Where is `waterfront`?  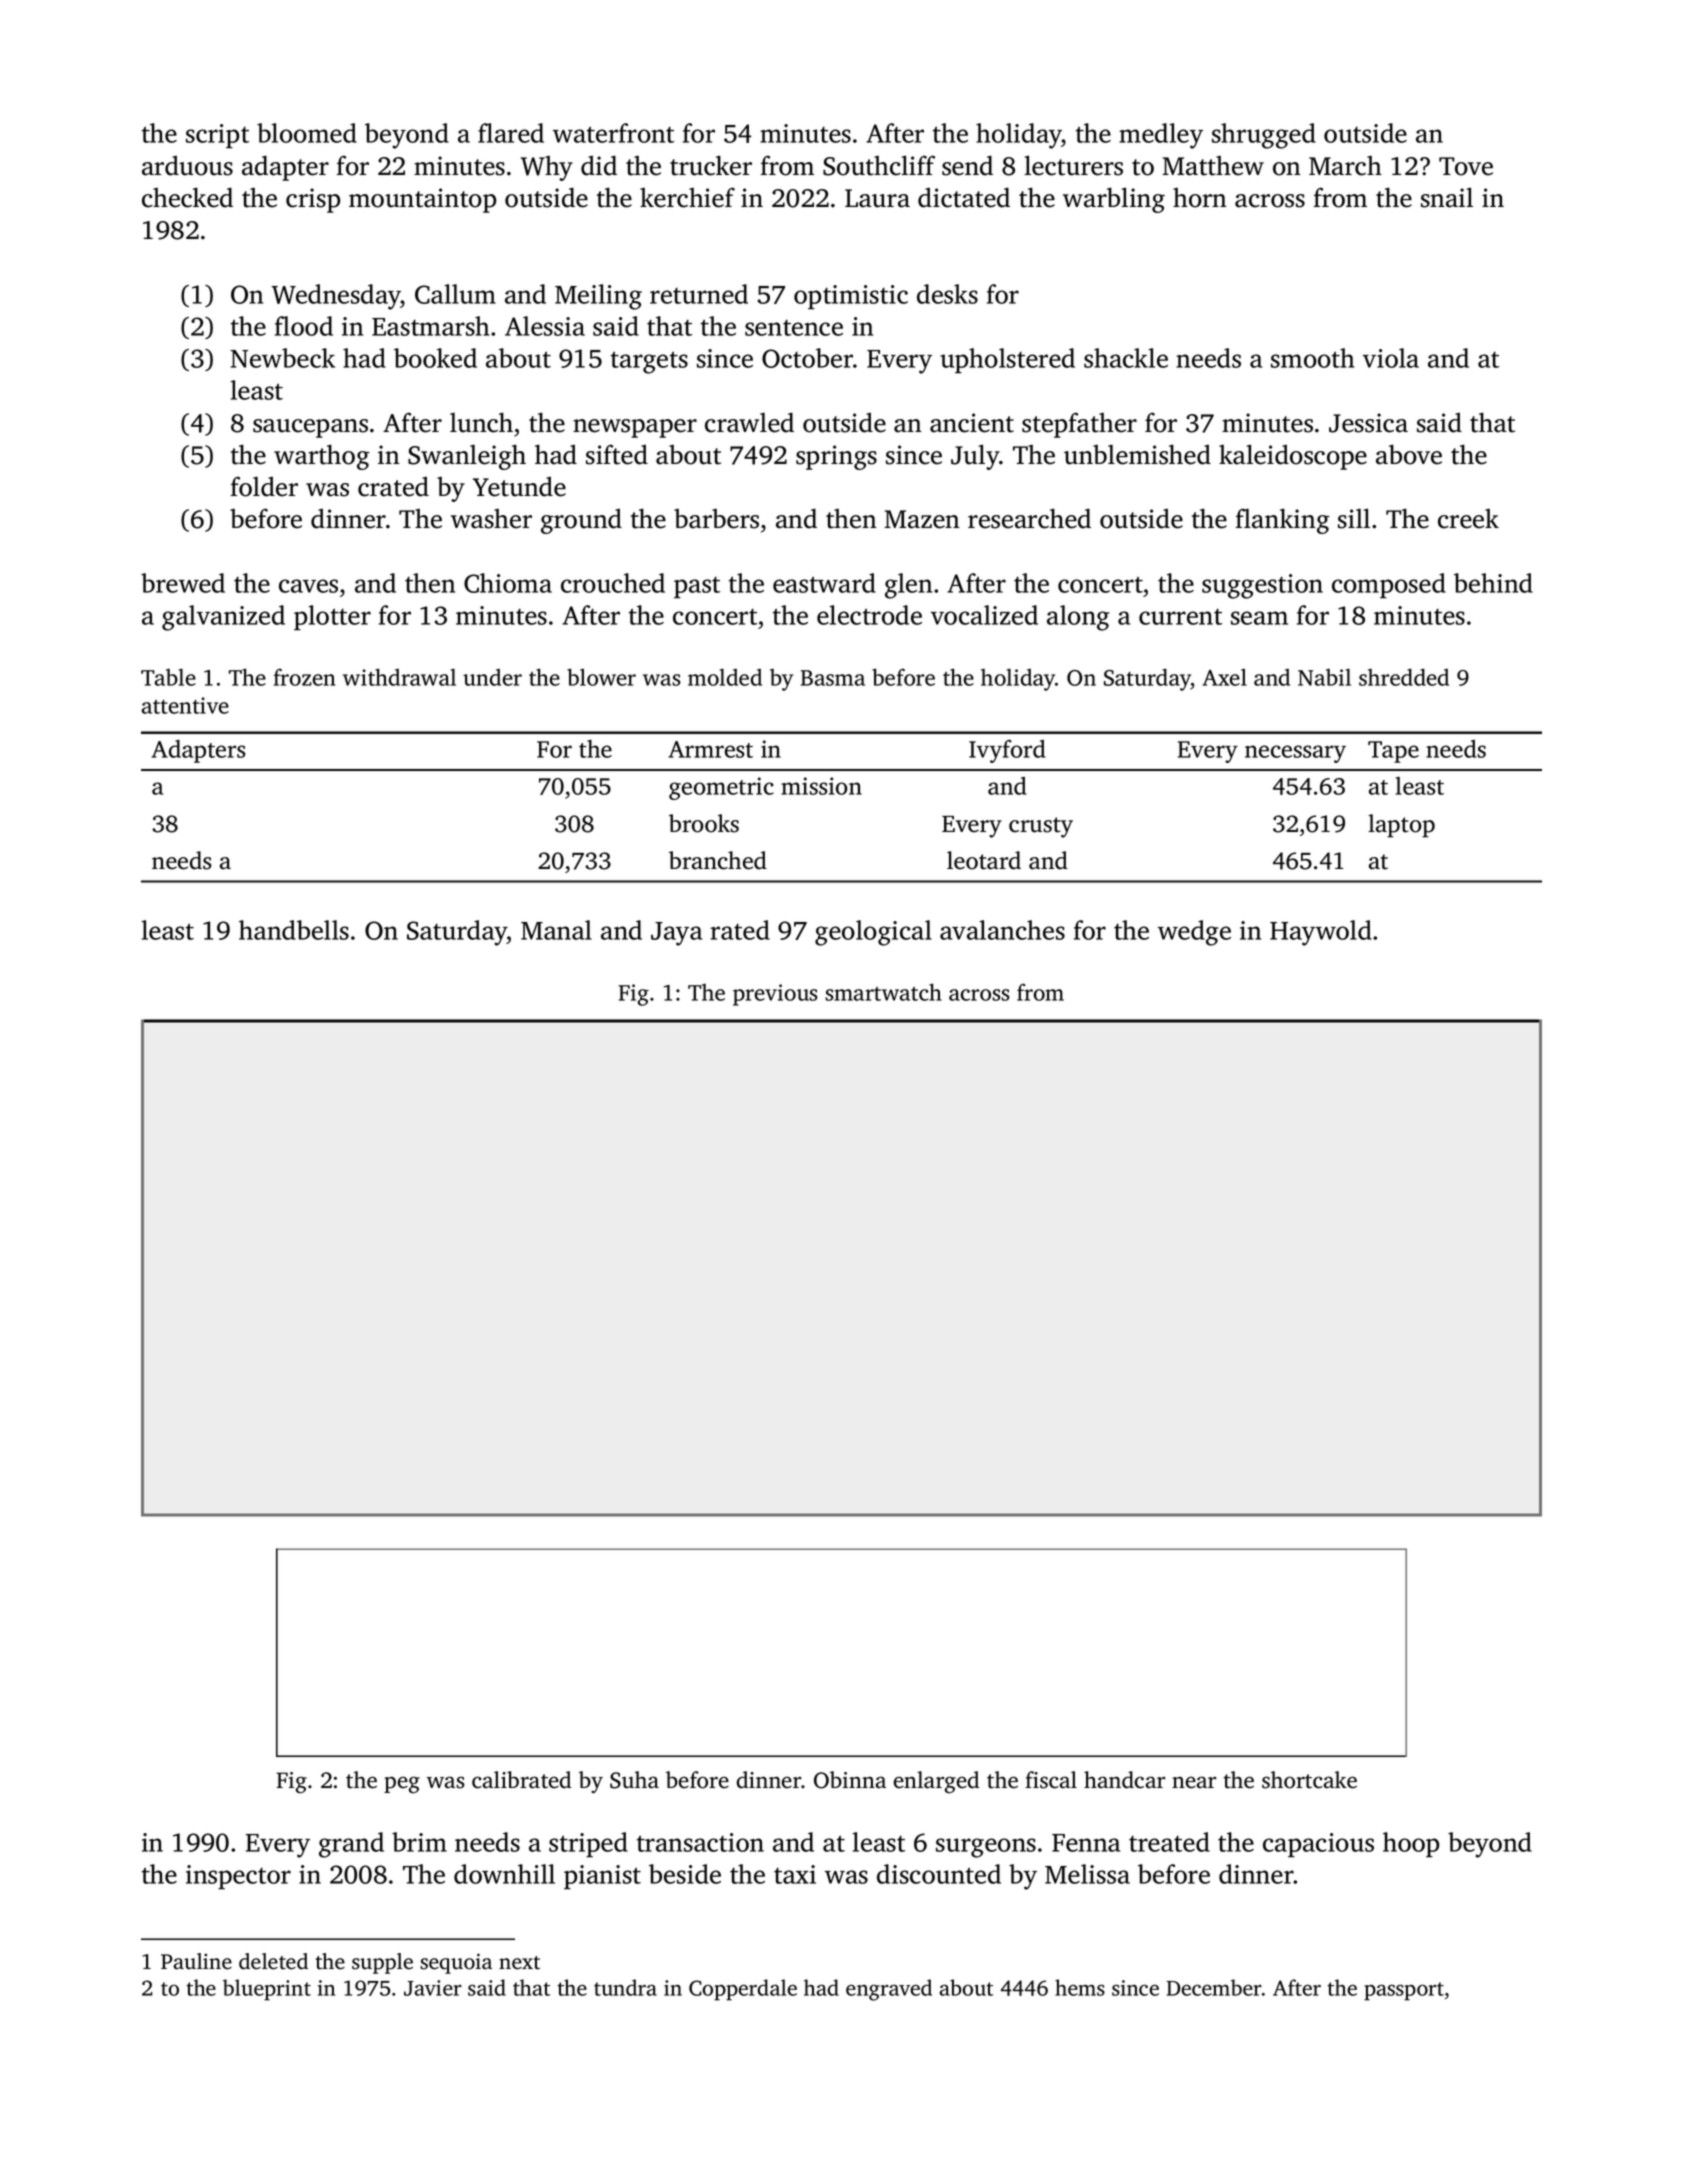 waterfront is located at coordinates (613, 133).
